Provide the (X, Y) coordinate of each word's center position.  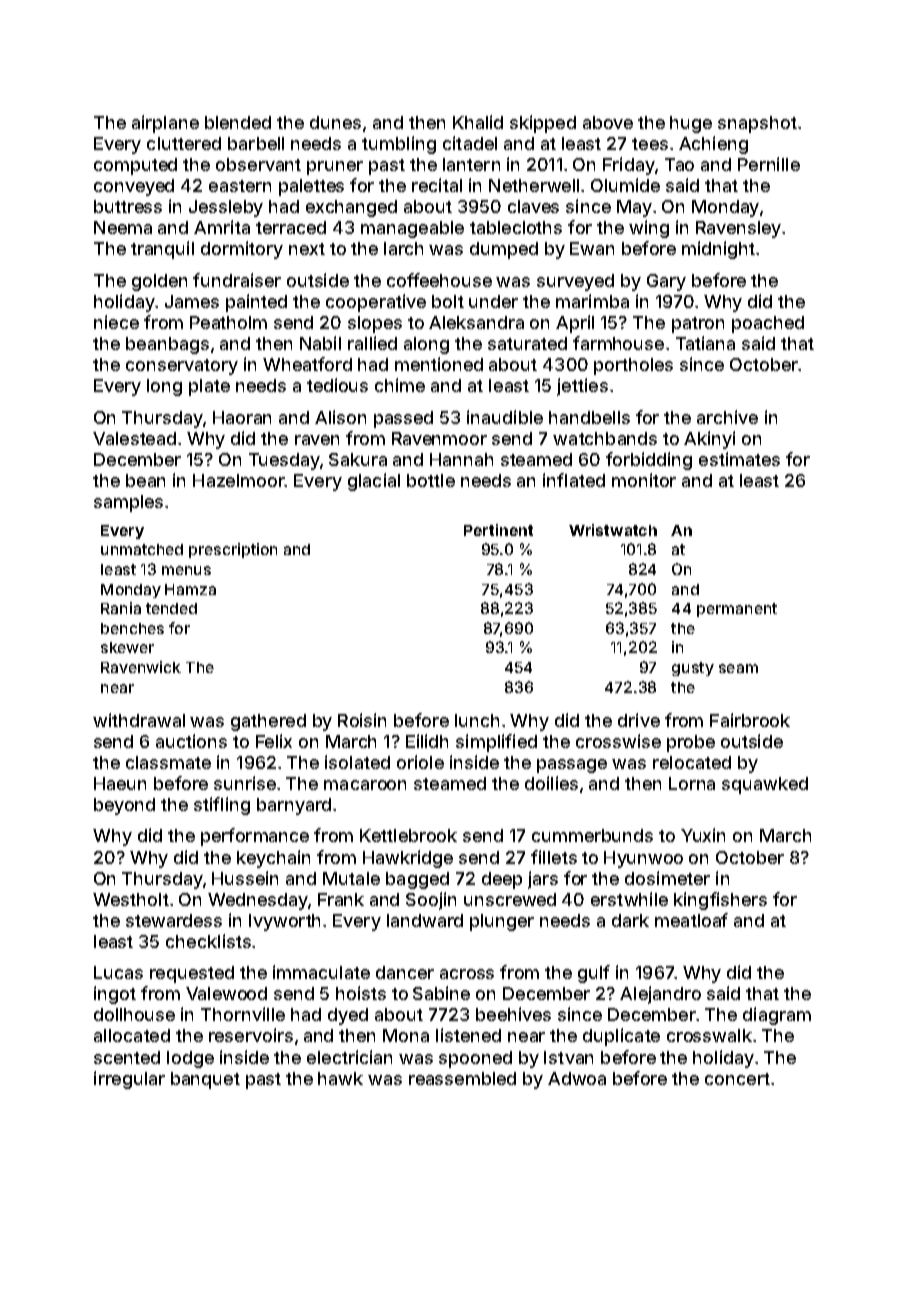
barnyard (294, 806)
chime (400, 385)
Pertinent (498, 530)
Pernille (769, 164)
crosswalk (709, 1035)
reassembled (462, 1078)
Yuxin (703, 835)
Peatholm (228, 322)
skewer (127, 647)
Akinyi (709, 440)
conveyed (134, 187)
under (493, 301)
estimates (739, 459)
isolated (357, 762)
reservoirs (251, 1035)
